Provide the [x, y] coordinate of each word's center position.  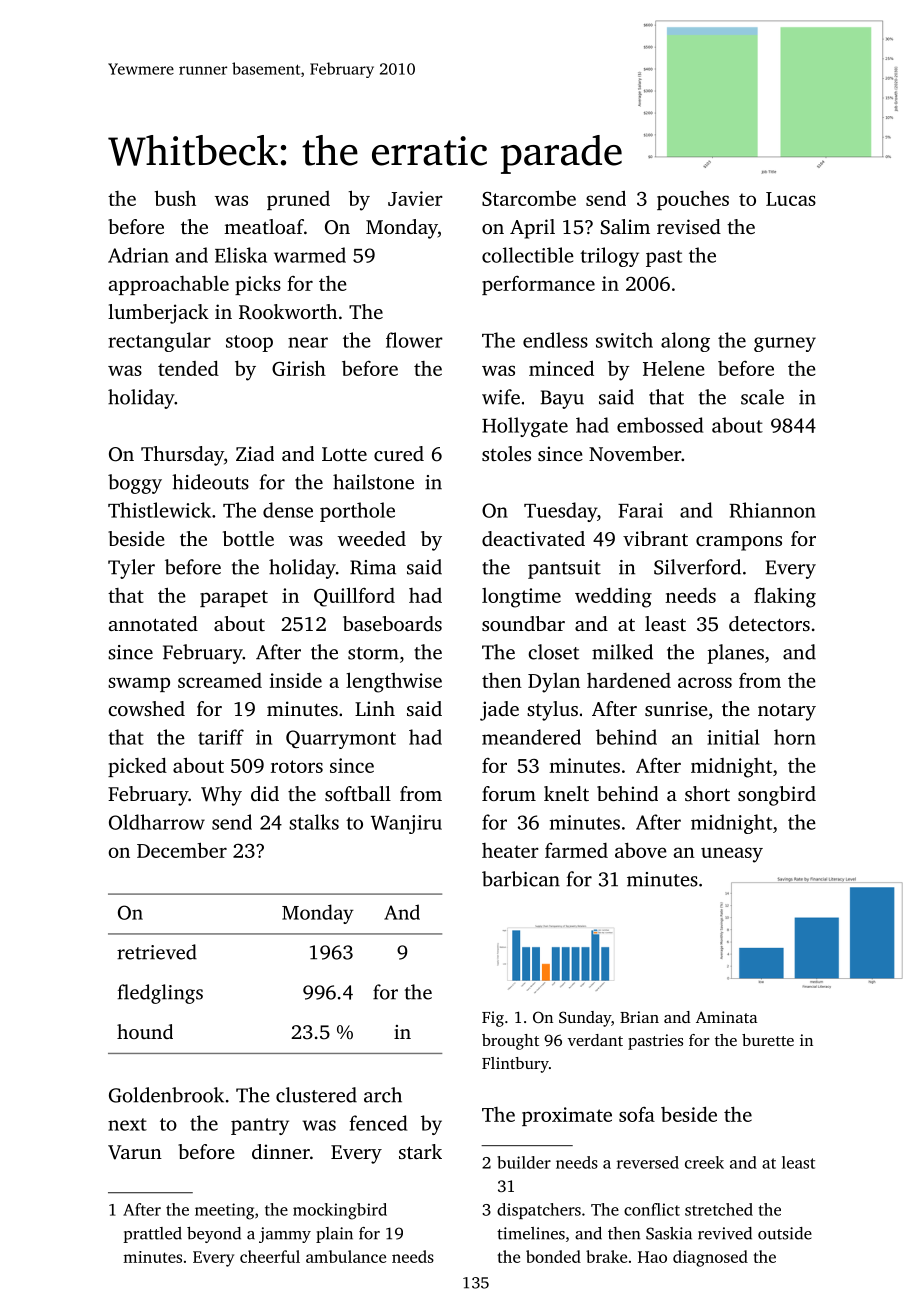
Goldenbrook [166, 1095]
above [640, 850]
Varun [135, 1152]
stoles [506, 453]
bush [175, 198]
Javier [415, 198]
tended [188, 368]
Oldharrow [157, 822]
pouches [693, 200]
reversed [648, 1162]
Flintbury [515, 1065]
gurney [785, 344]
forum [509, 793]
